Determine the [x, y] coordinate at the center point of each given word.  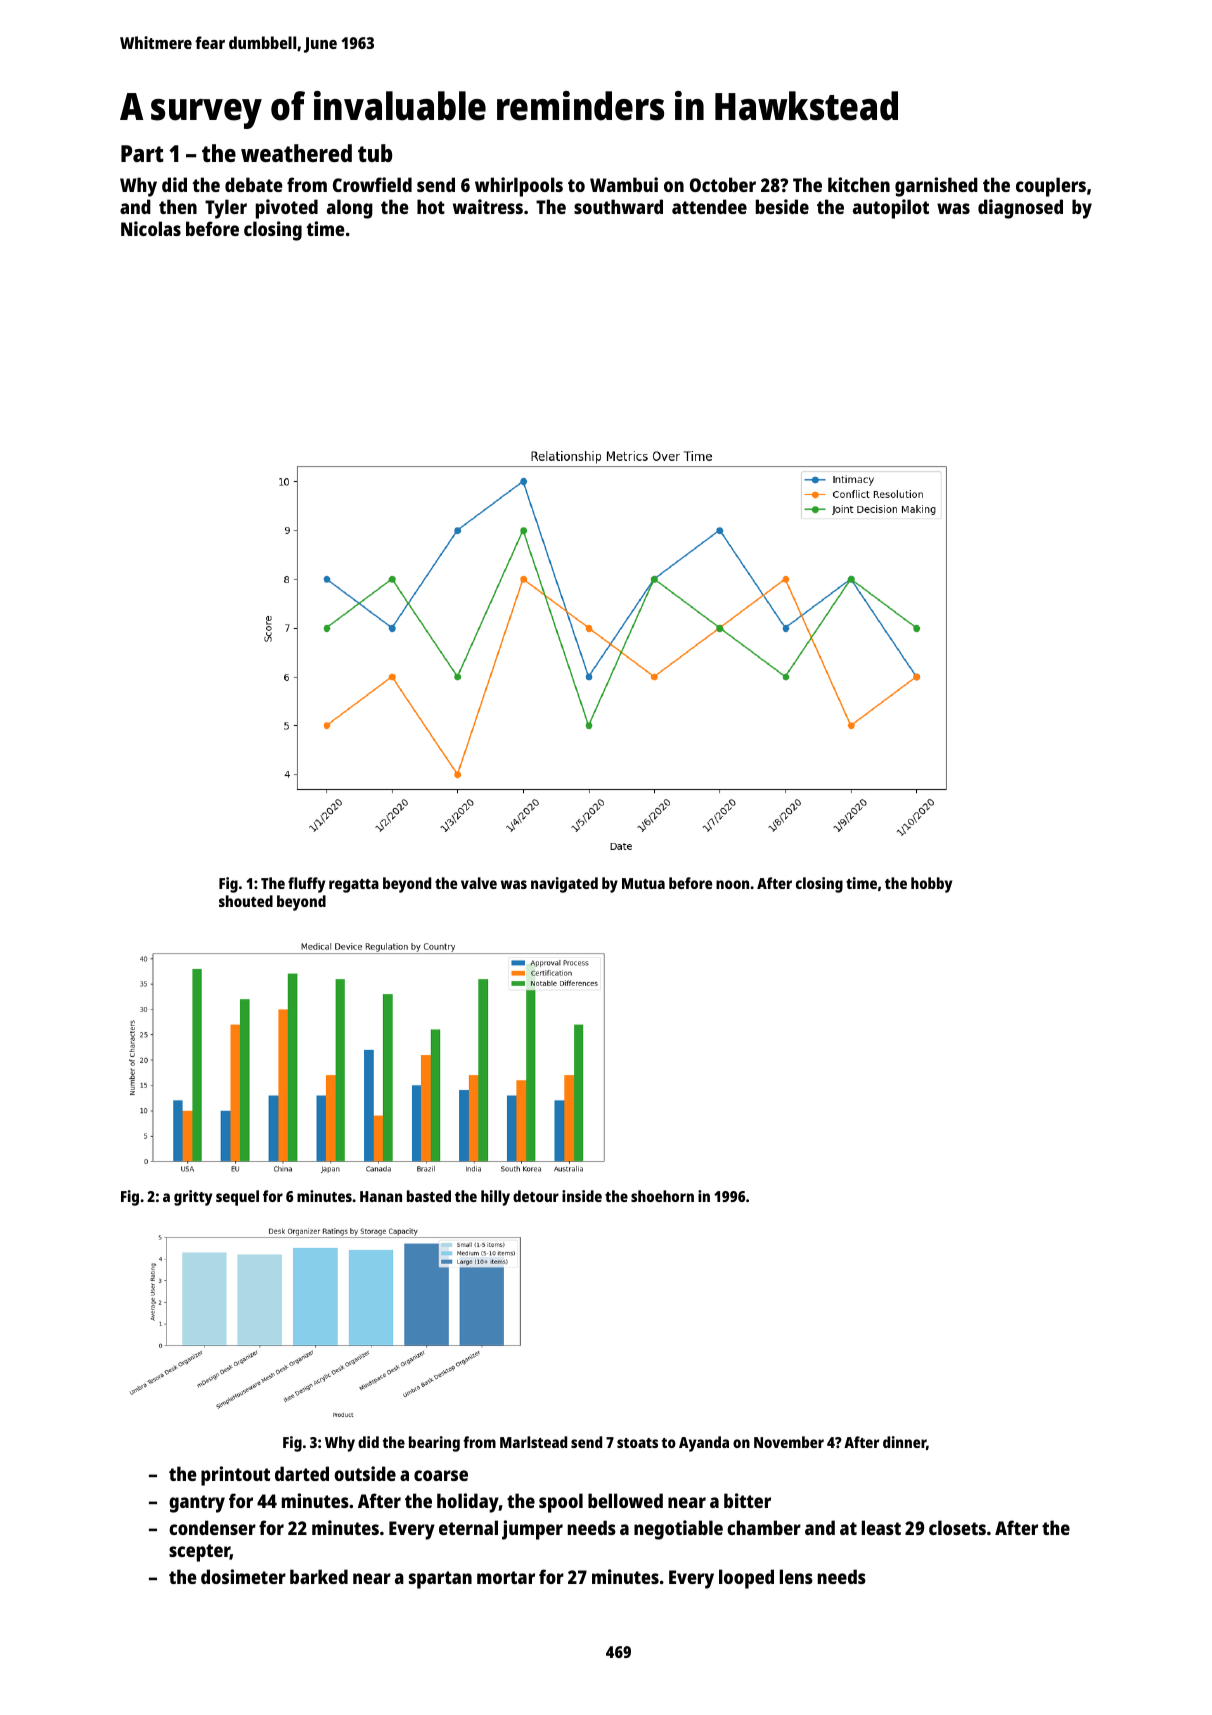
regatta [354, 886]
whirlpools [519, 187]
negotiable [678, 1530]
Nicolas [151, 228]
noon [732, 884]
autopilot [891, 209]
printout [235, 1476]
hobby [931, 885]
